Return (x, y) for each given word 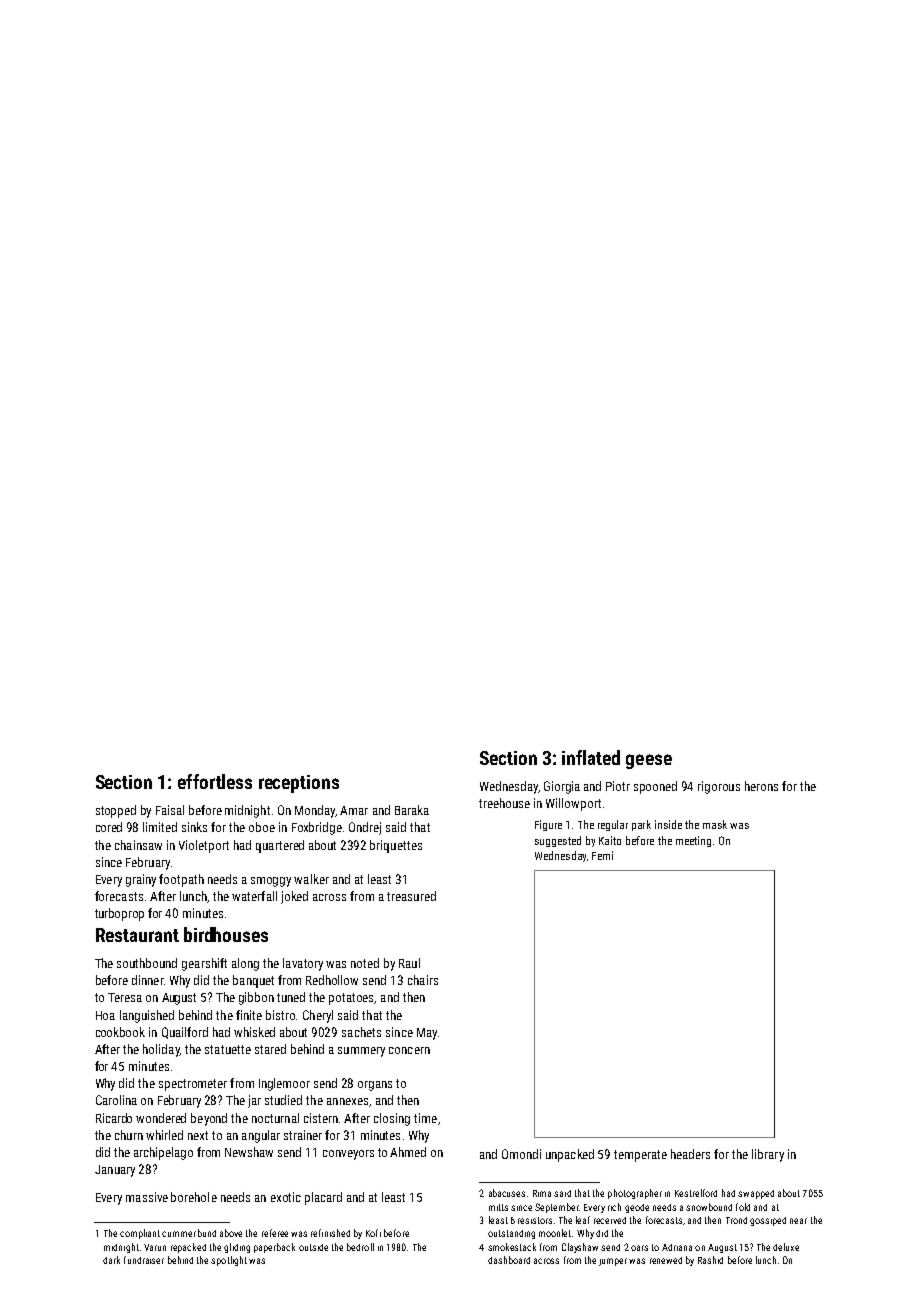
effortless (215, 781)
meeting (693, 841)
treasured (411, 896)
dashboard (509, 1260)
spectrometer (193, 1085)
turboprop (119, 914)
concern (409, 1050)
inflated (591, 757)
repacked (188, 1248)
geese (649, 761)
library (768, 1155)
